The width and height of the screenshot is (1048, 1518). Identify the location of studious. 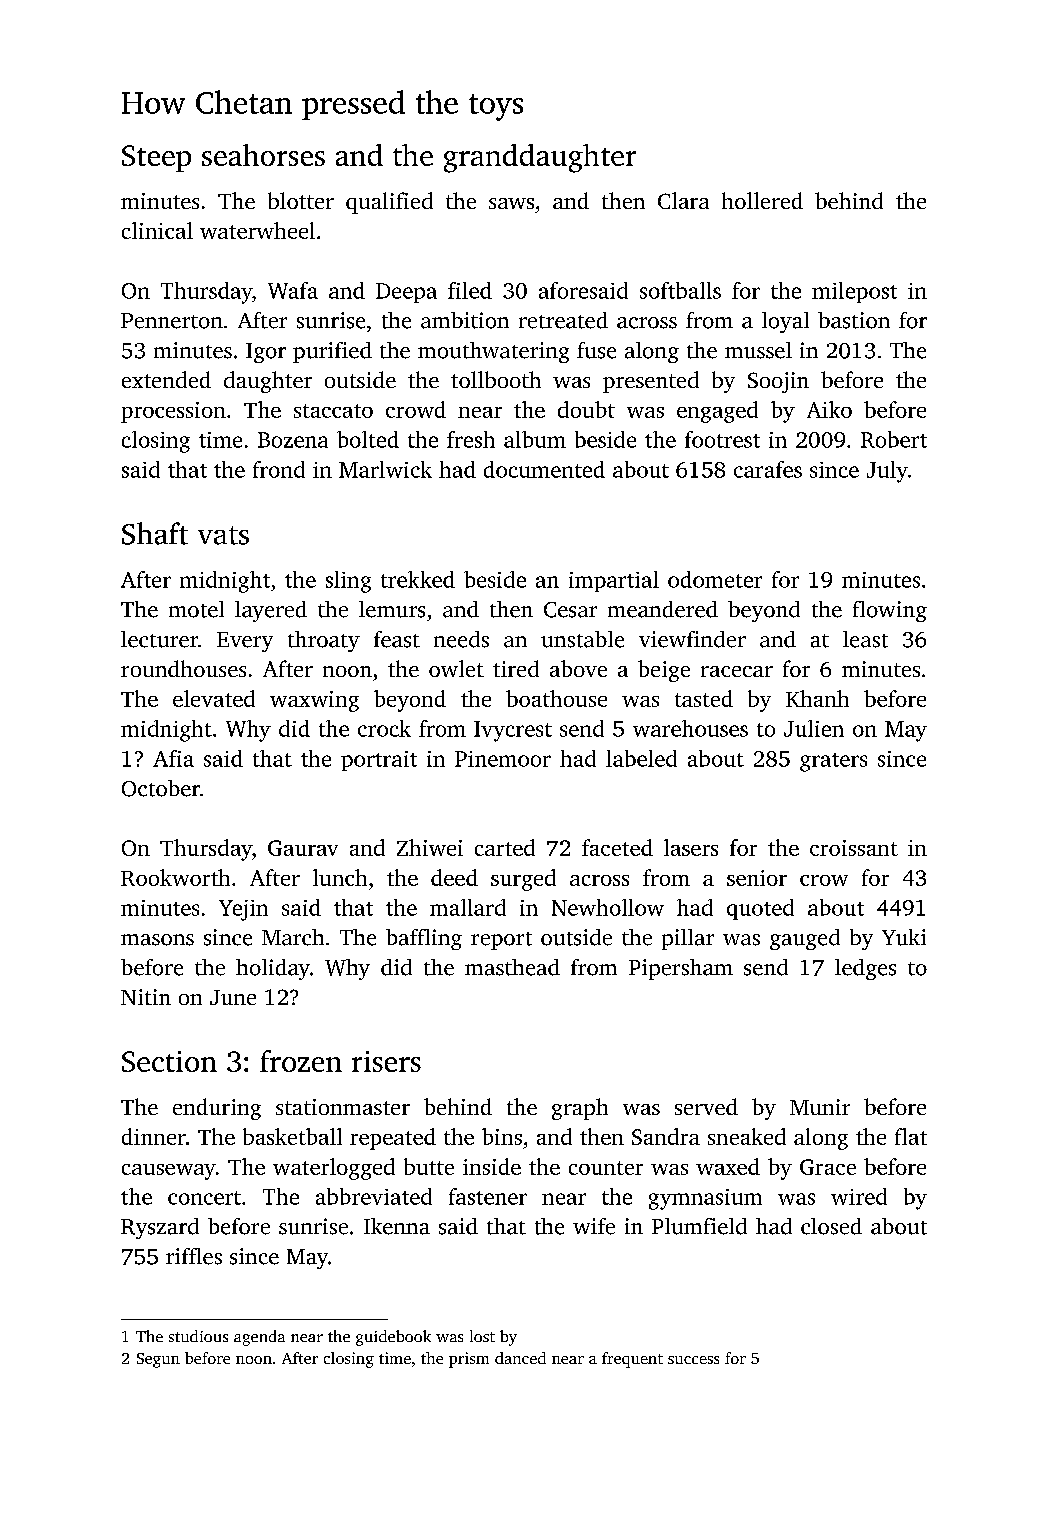
(198, 1336).
